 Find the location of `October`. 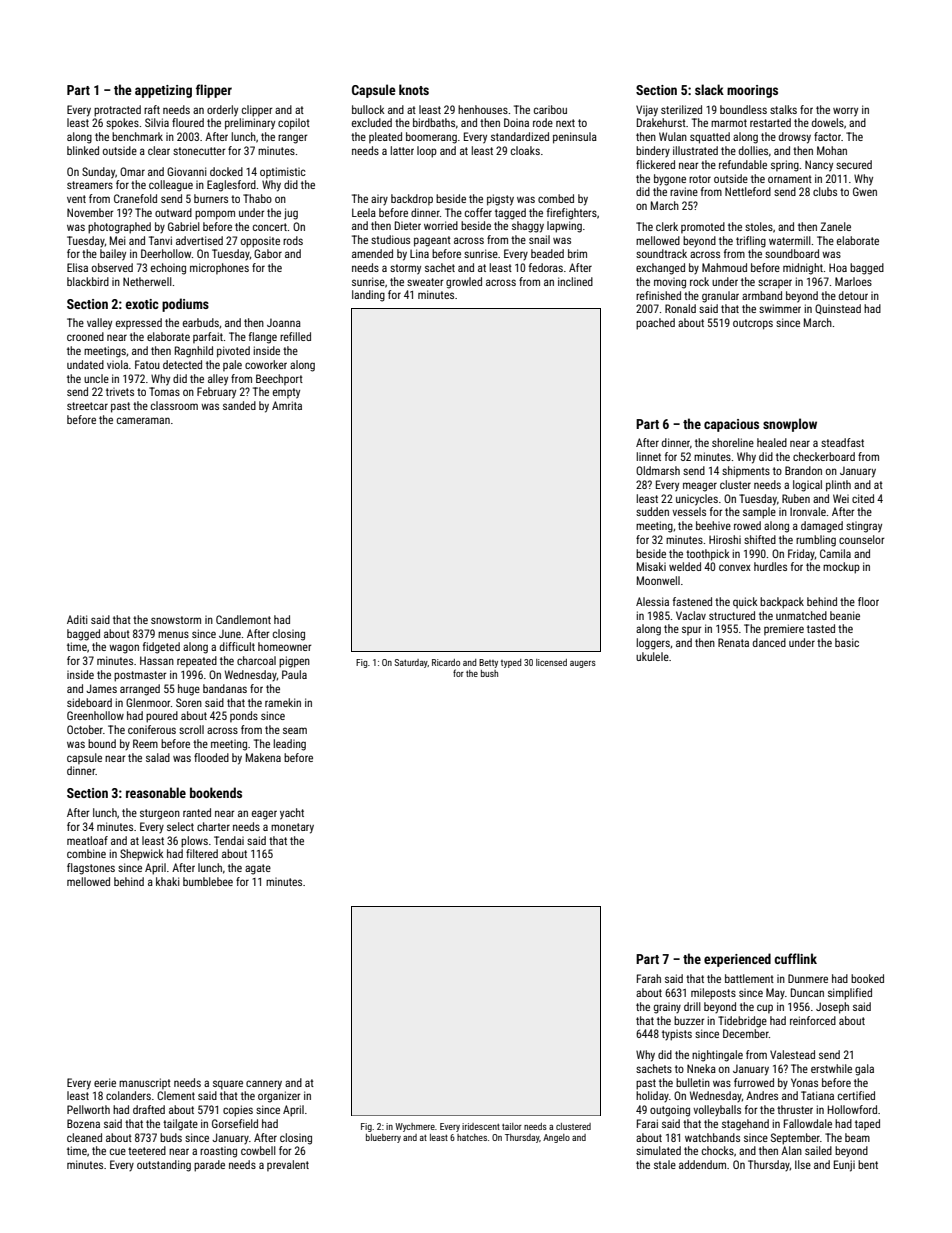

October is located at coordinates (85, 729).
